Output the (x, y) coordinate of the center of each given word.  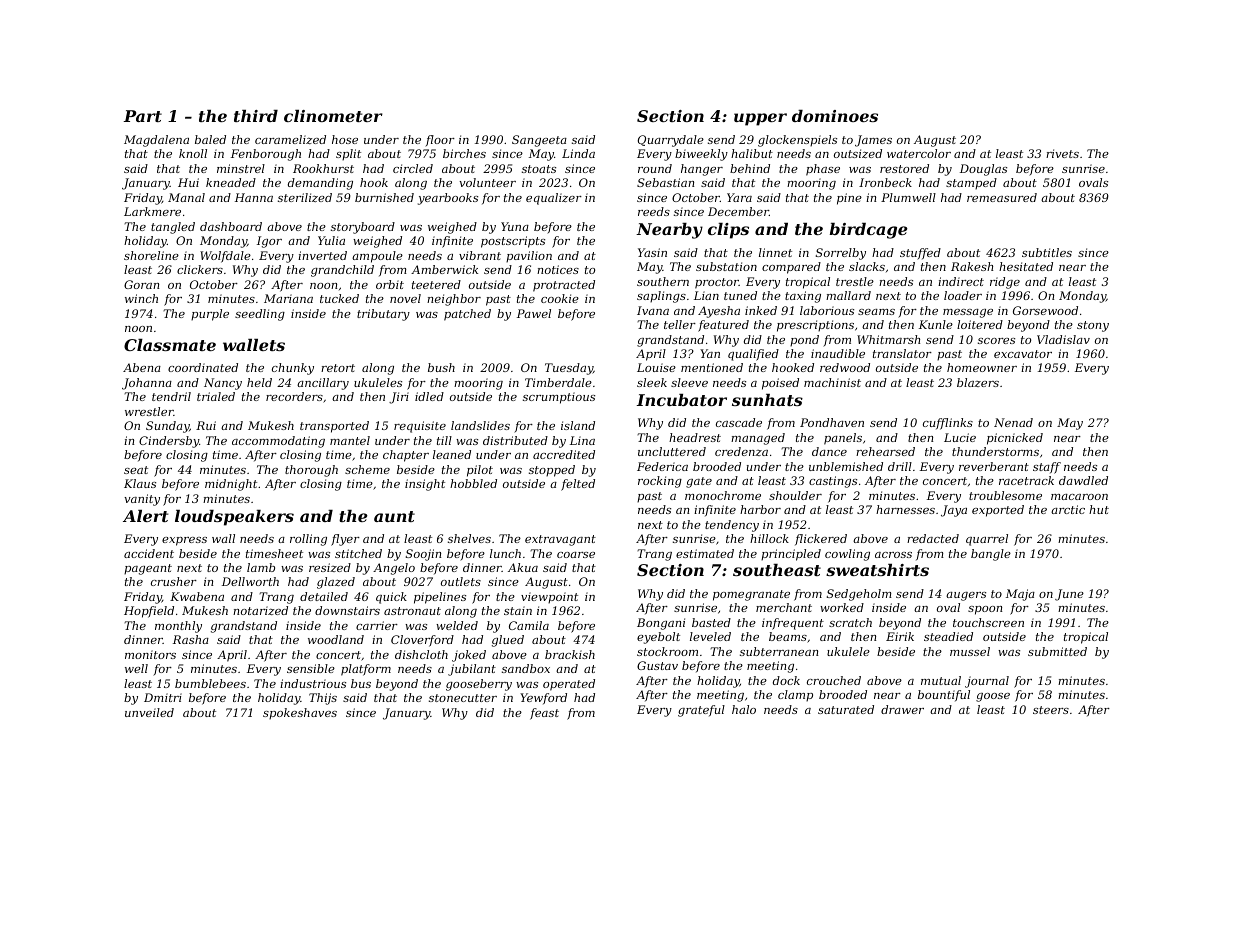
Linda (578, 153)
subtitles (1047, 252)
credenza (741, 451)
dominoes (835, 116)
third (256, 116)
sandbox (526, 668)
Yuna (515, 226)
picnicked (1015, 439)
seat (136, 470)
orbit (390, 284)
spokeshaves (300, 714)
